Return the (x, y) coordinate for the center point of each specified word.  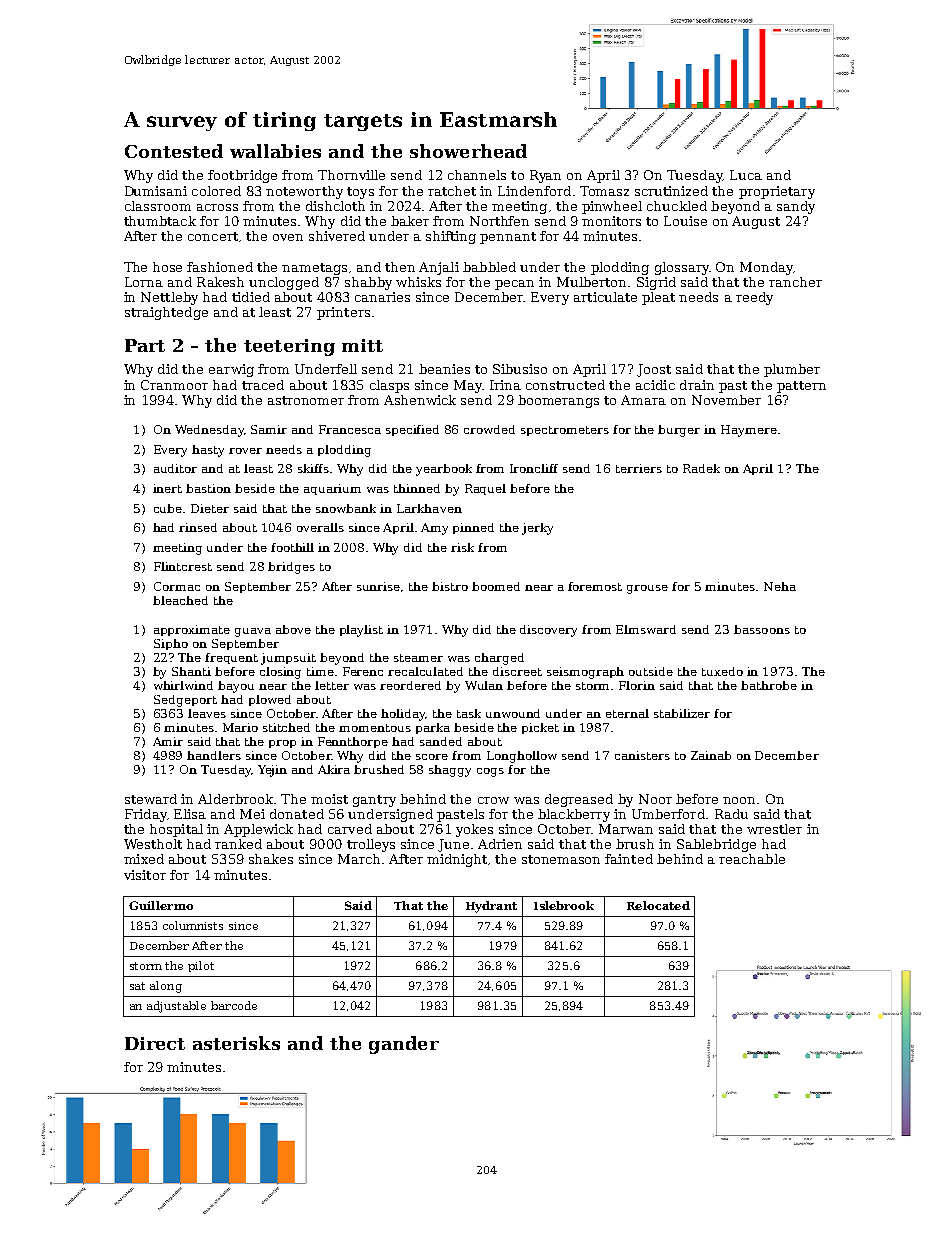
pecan (514, 285)
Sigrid (656, 283)
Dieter (210, 508)
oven (288, 237)
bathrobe (769, 685)
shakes (271, 859)
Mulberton (591, 282)
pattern (801, 387)
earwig (231, 370)
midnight (457, 860)
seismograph (585, 673)
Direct (155, 1043)
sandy (796, 207)
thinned (417, 488)
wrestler (774, 829)
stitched (286, 727)
